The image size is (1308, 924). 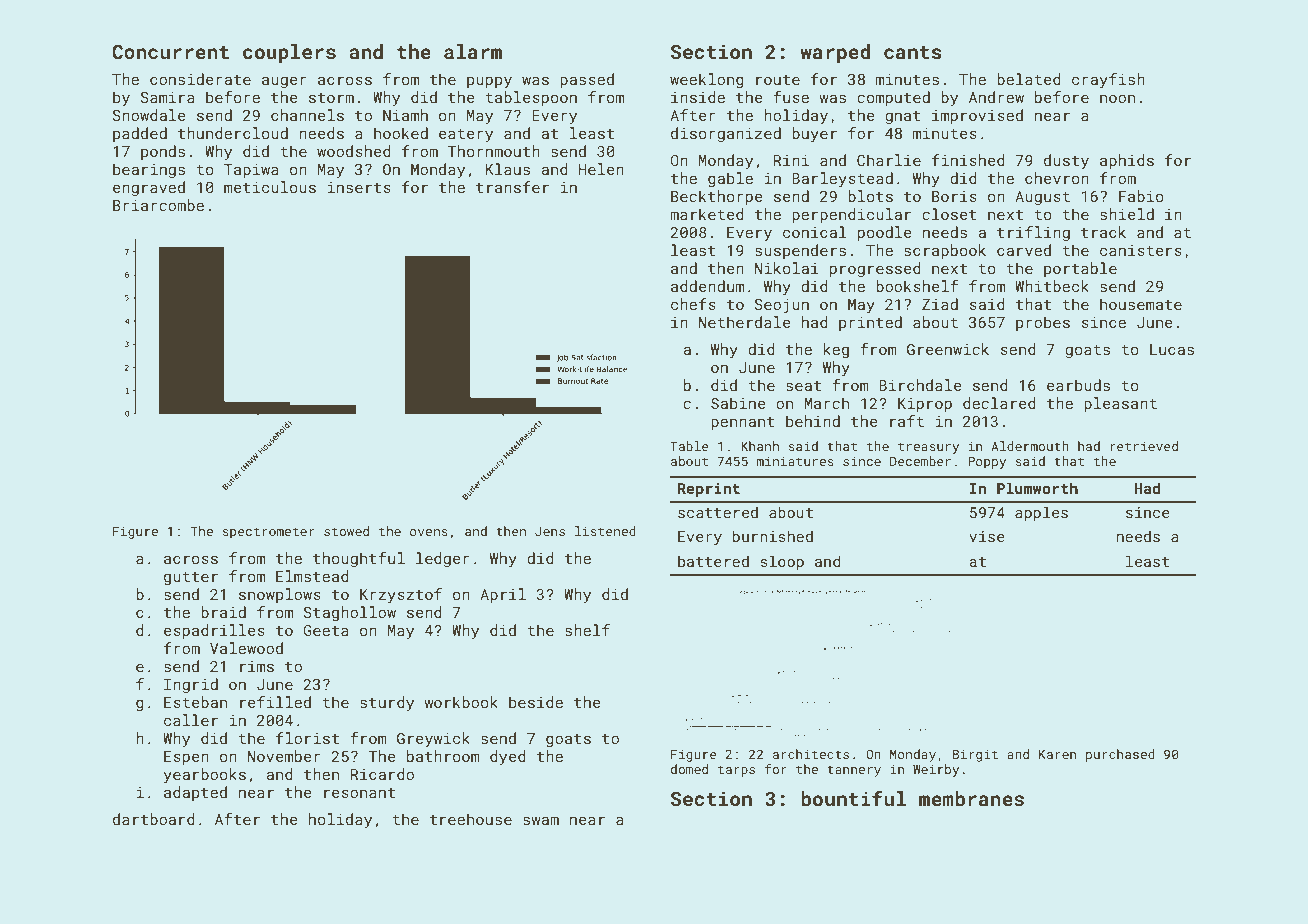 What do you see at coordinates (730, 179) in the screenshot?
I see `gable` at bounding box center [730, 179].
